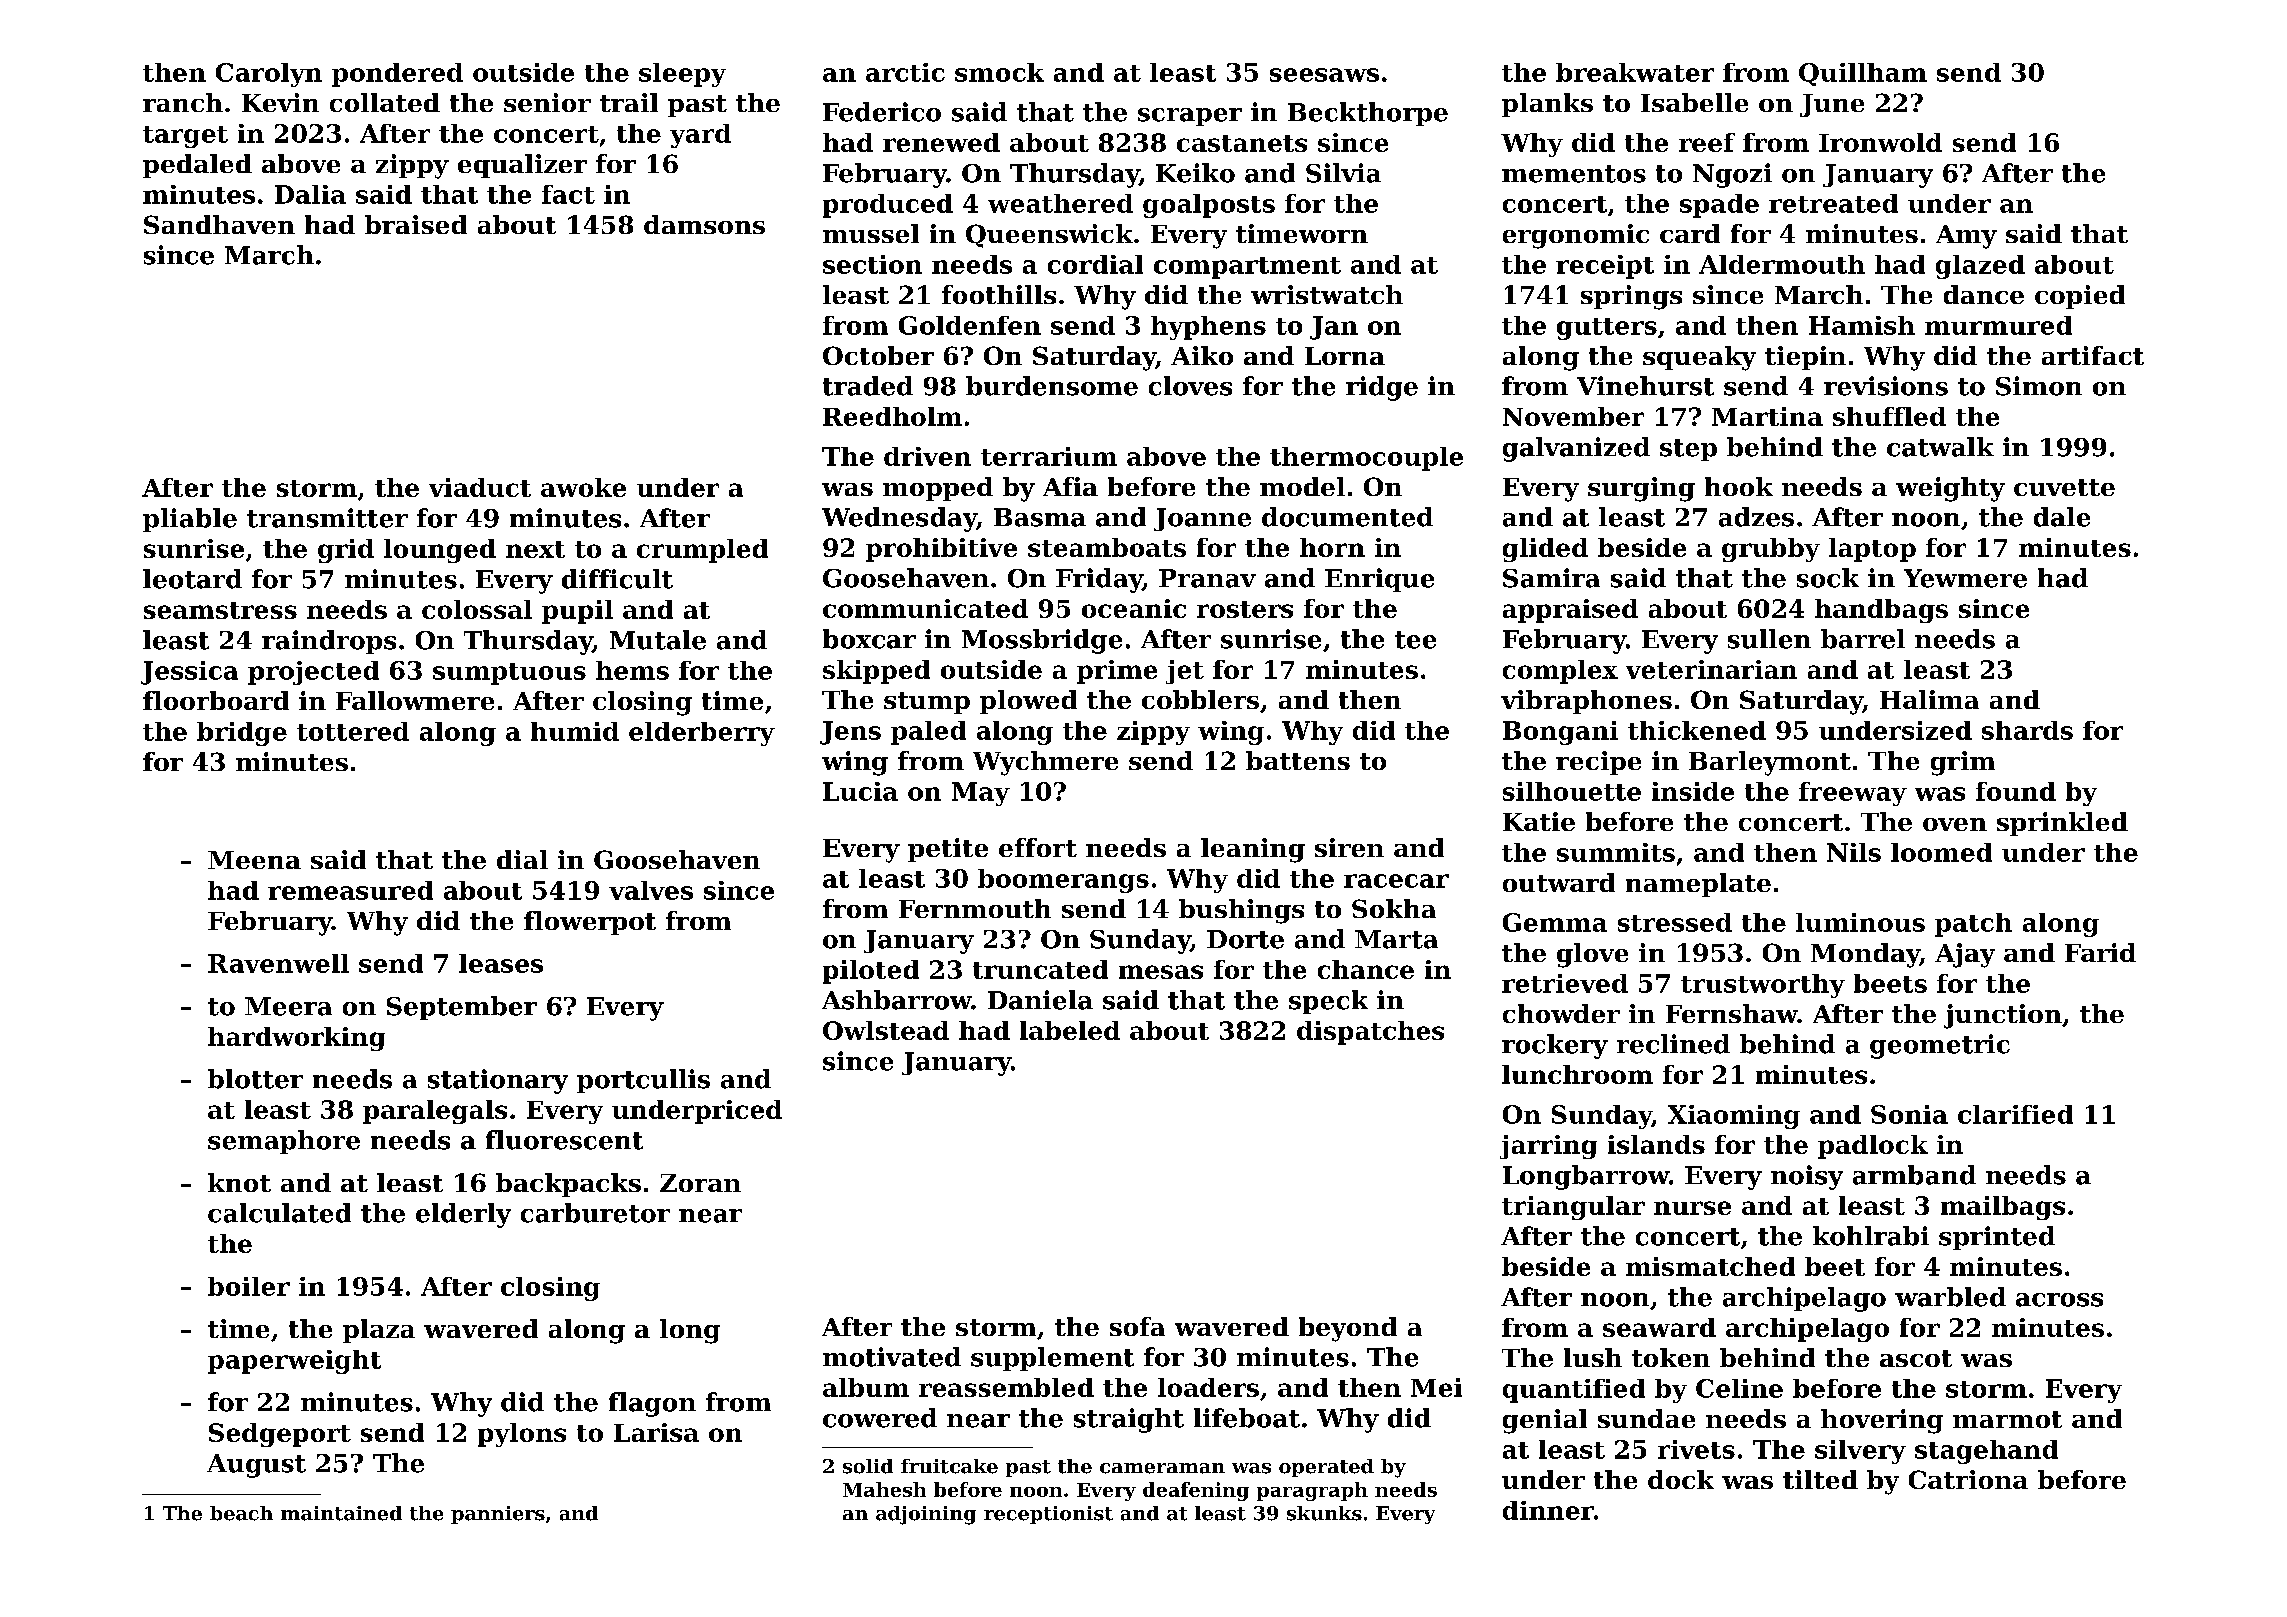  Describe the element at coordinates (2100, 952) in the screenshot. I see `Farid` at that location.
